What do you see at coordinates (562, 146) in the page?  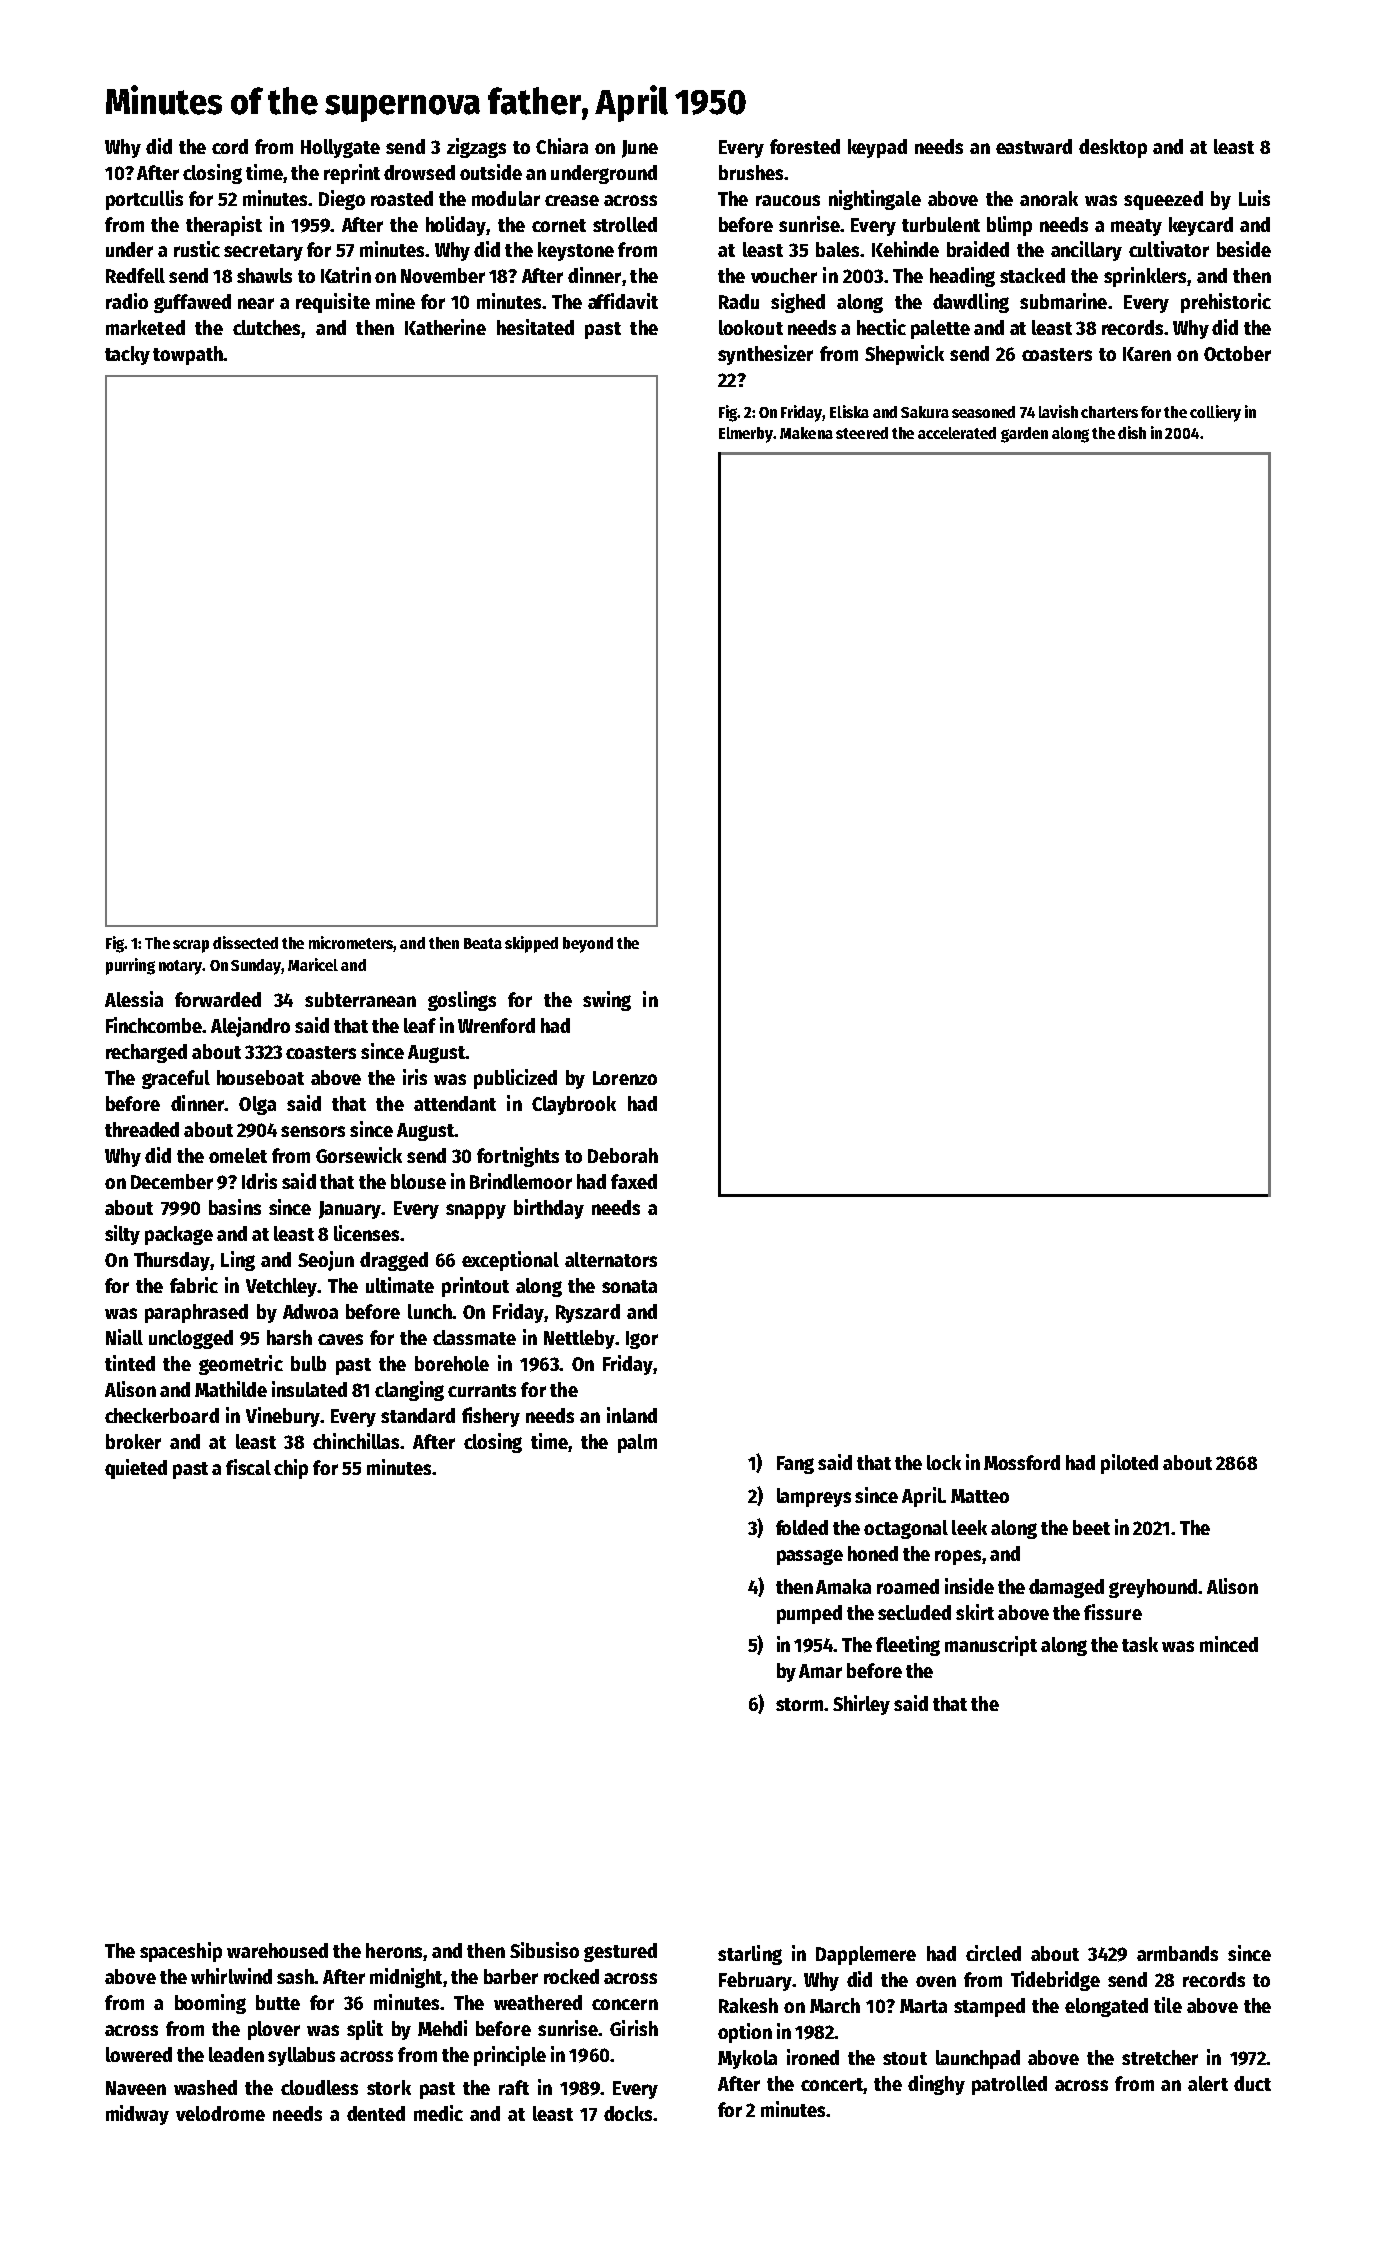 I see `Chiara` at bounding box center [562, 146].
